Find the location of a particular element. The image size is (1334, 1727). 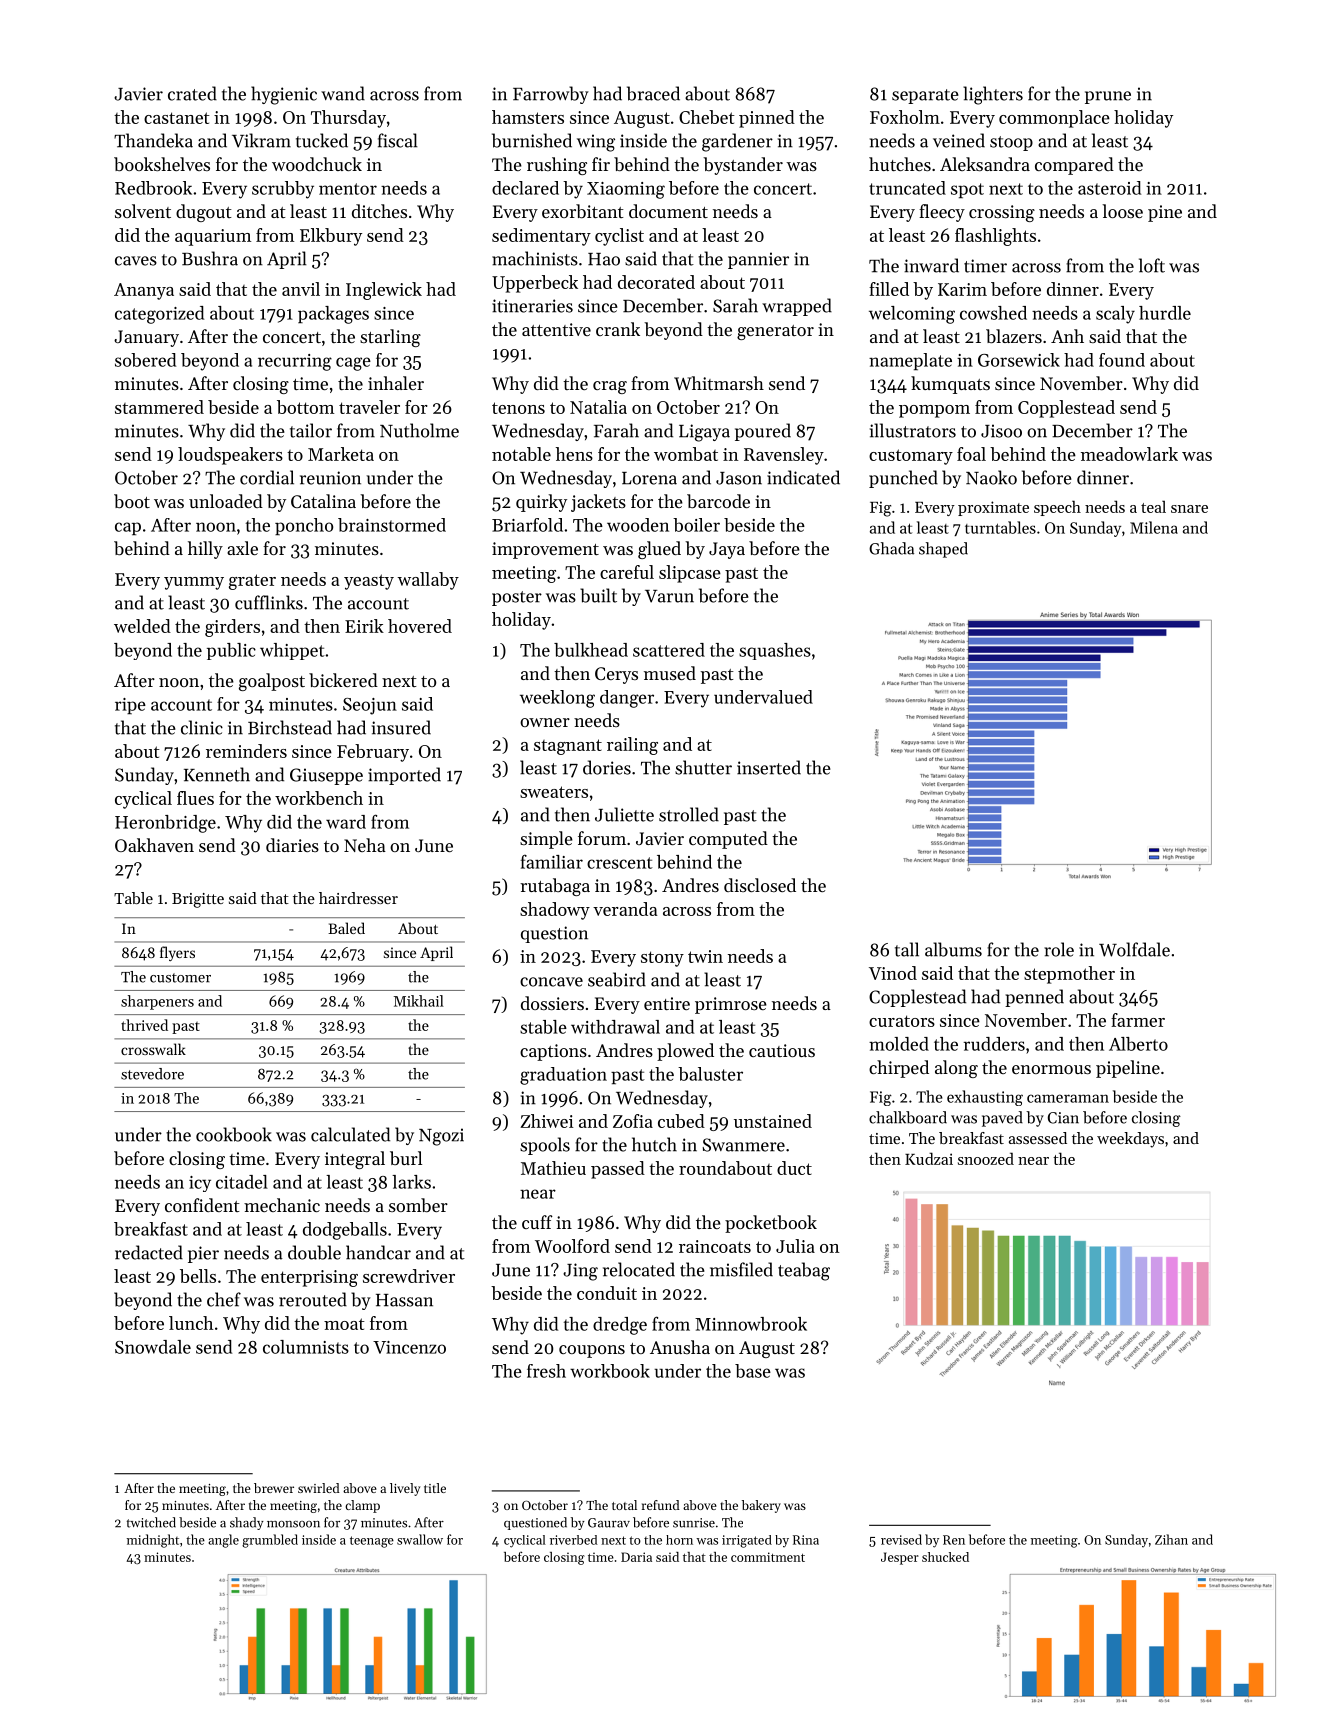

bakery is located at coordinates (761, 1506).
